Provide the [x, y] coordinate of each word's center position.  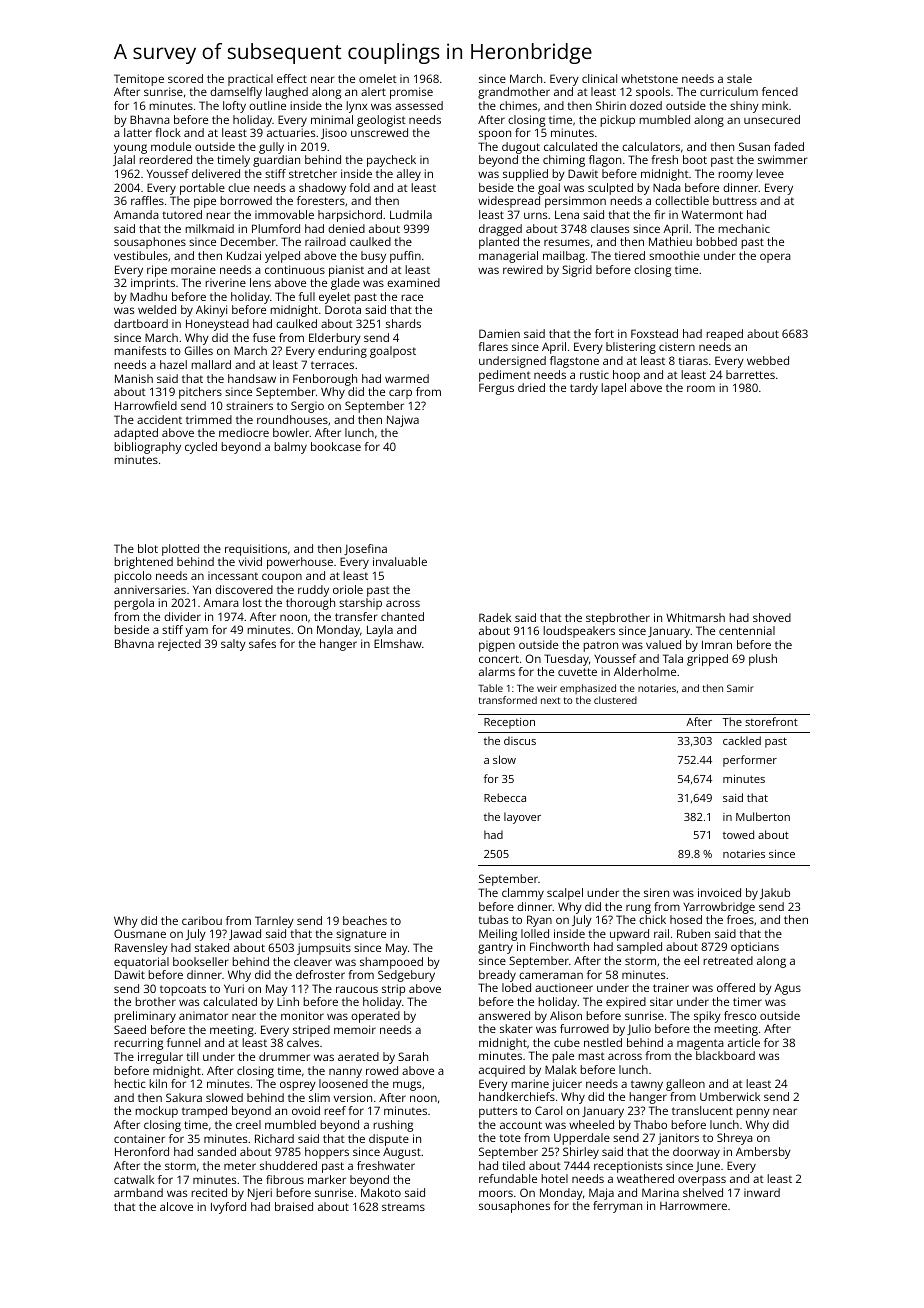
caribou [202, 920]
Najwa [403, 421]
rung [638, 909]
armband [138, 1192]
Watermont [712, 214]
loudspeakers [579, 632]
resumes [567, 242]
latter [138, 132]
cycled [201, 448]
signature [361, 935]
